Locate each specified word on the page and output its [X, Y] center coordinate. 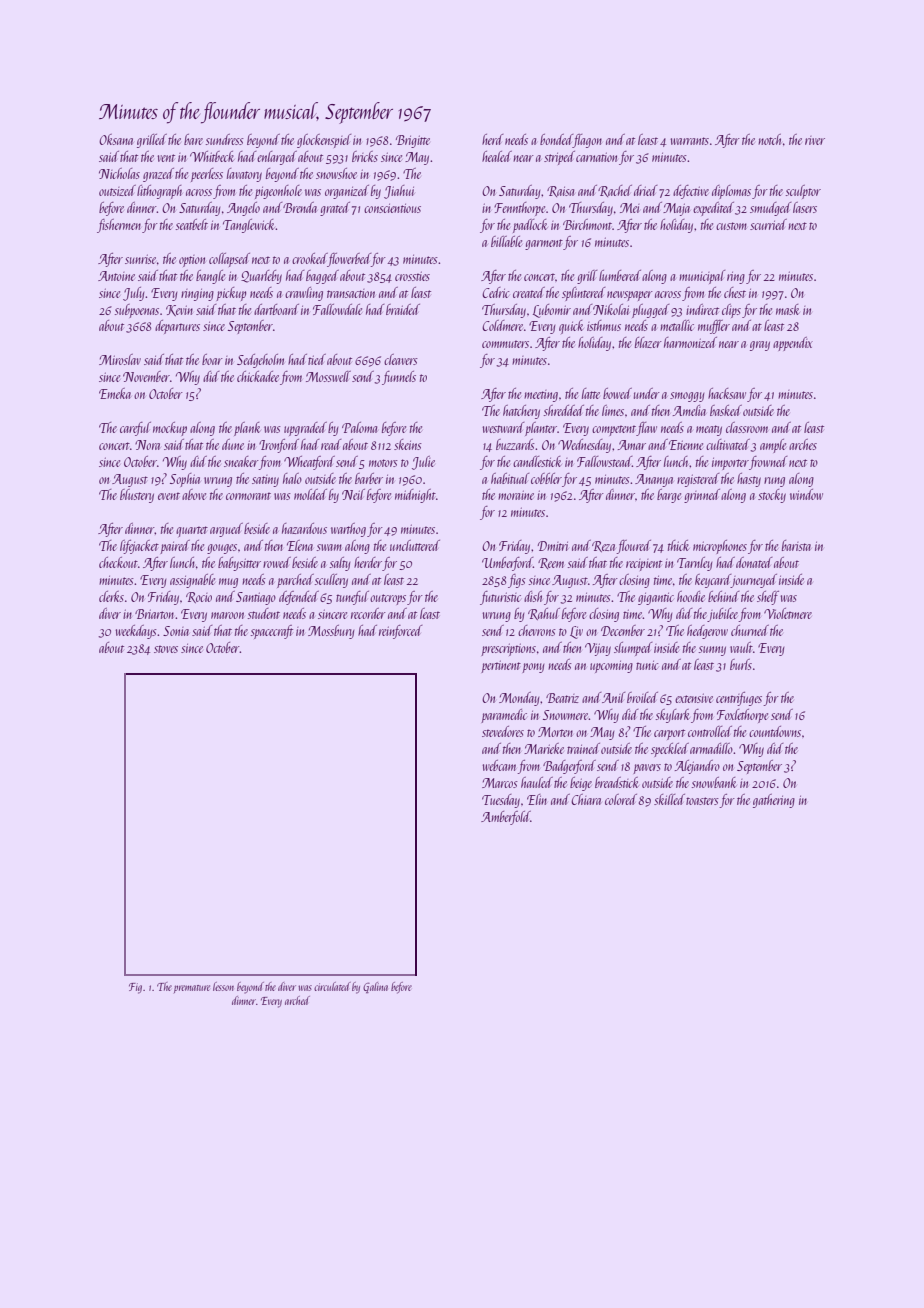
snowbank [714, 782]
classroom [747, 427]
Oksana [116, 139]
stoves [166, 649]
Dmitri [553, 546]
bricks [365, 156]
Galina [375, 987]
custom [731, 226]
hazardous [304, 528]
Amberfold [506, 818]
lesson [223, 986]
